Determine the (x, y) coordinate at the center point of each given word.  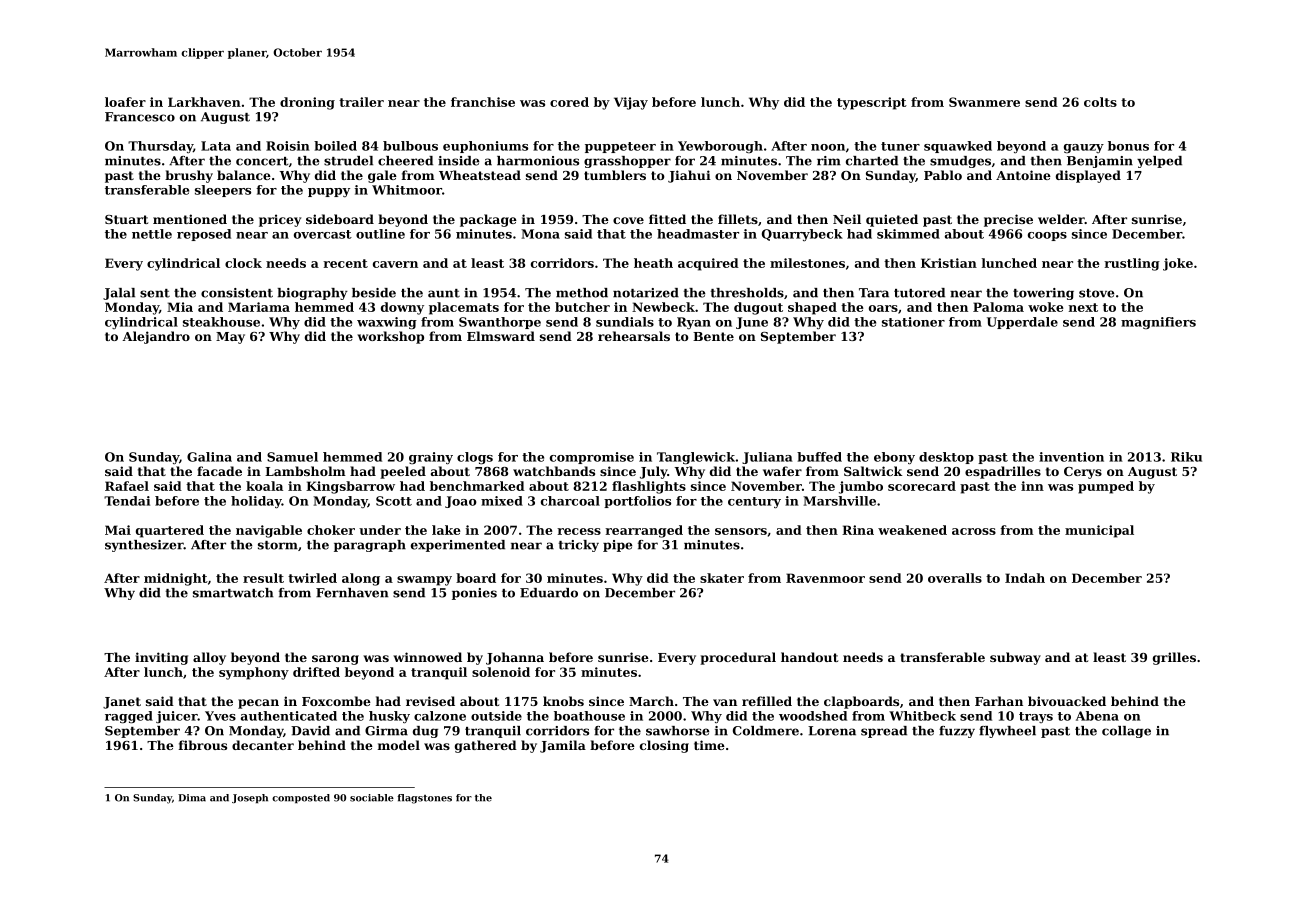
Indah (1025, 578)
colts (1100, 102)
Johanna (515, 658)
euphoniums (485, 147)
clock (243, 263)
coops (1047, 236)
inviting (161, 658)
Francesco (140, 117)
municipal (1099, 531)
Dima (192, 798)
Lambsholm (305, 471)
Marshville (839, 501)
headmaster (698, 234)
